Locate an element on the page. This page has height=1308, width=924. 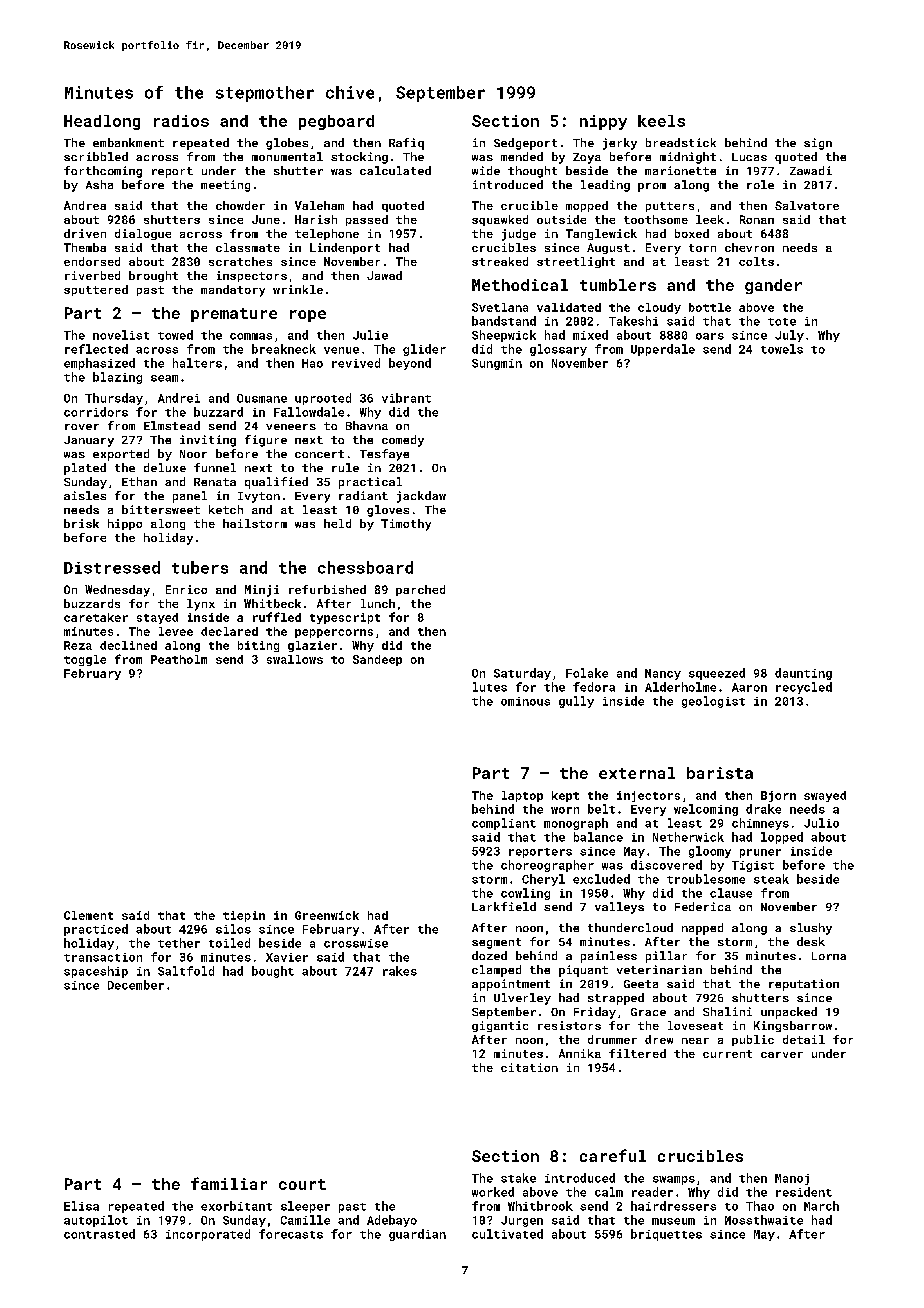
endorsed is located at coordinates (92, 261).
